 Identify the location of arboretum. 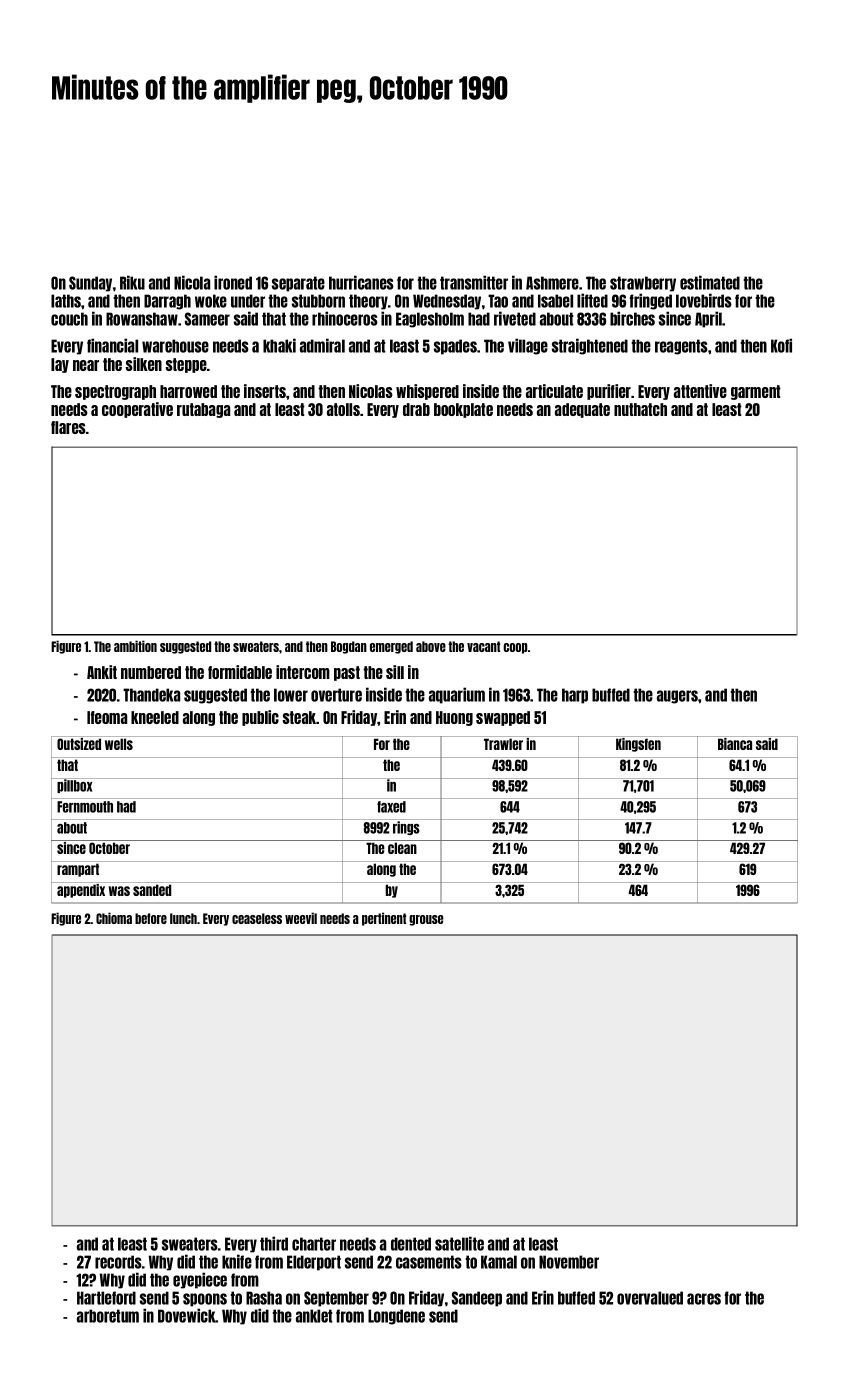
(108, 1316).
